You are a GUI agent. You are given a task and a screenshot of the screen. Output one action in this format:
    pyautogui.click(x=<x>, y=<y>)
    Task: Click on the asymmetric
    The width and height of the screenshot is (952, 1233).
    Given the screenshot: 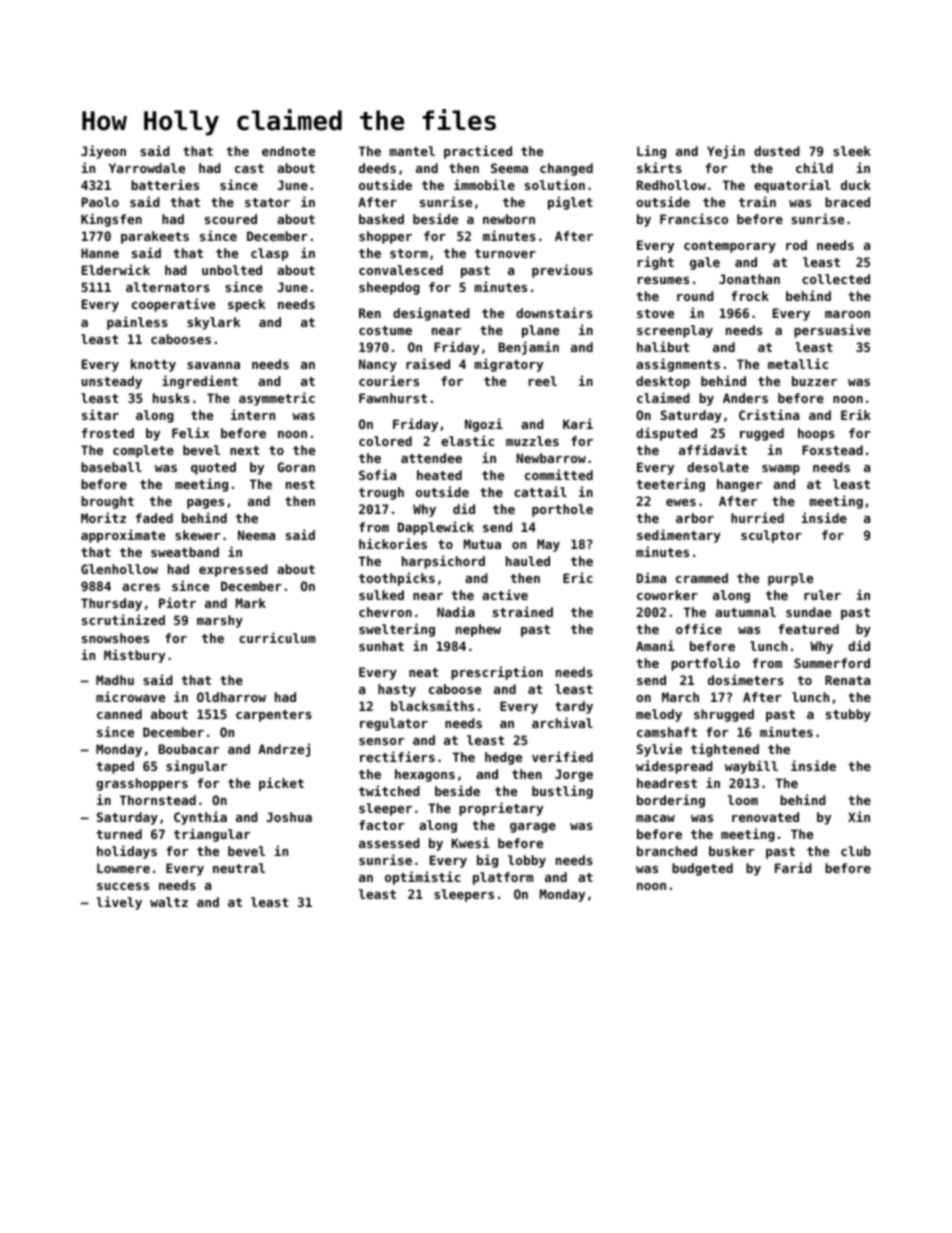 What is the action you would take?
    pyautogui.click(x=277, y=399)
